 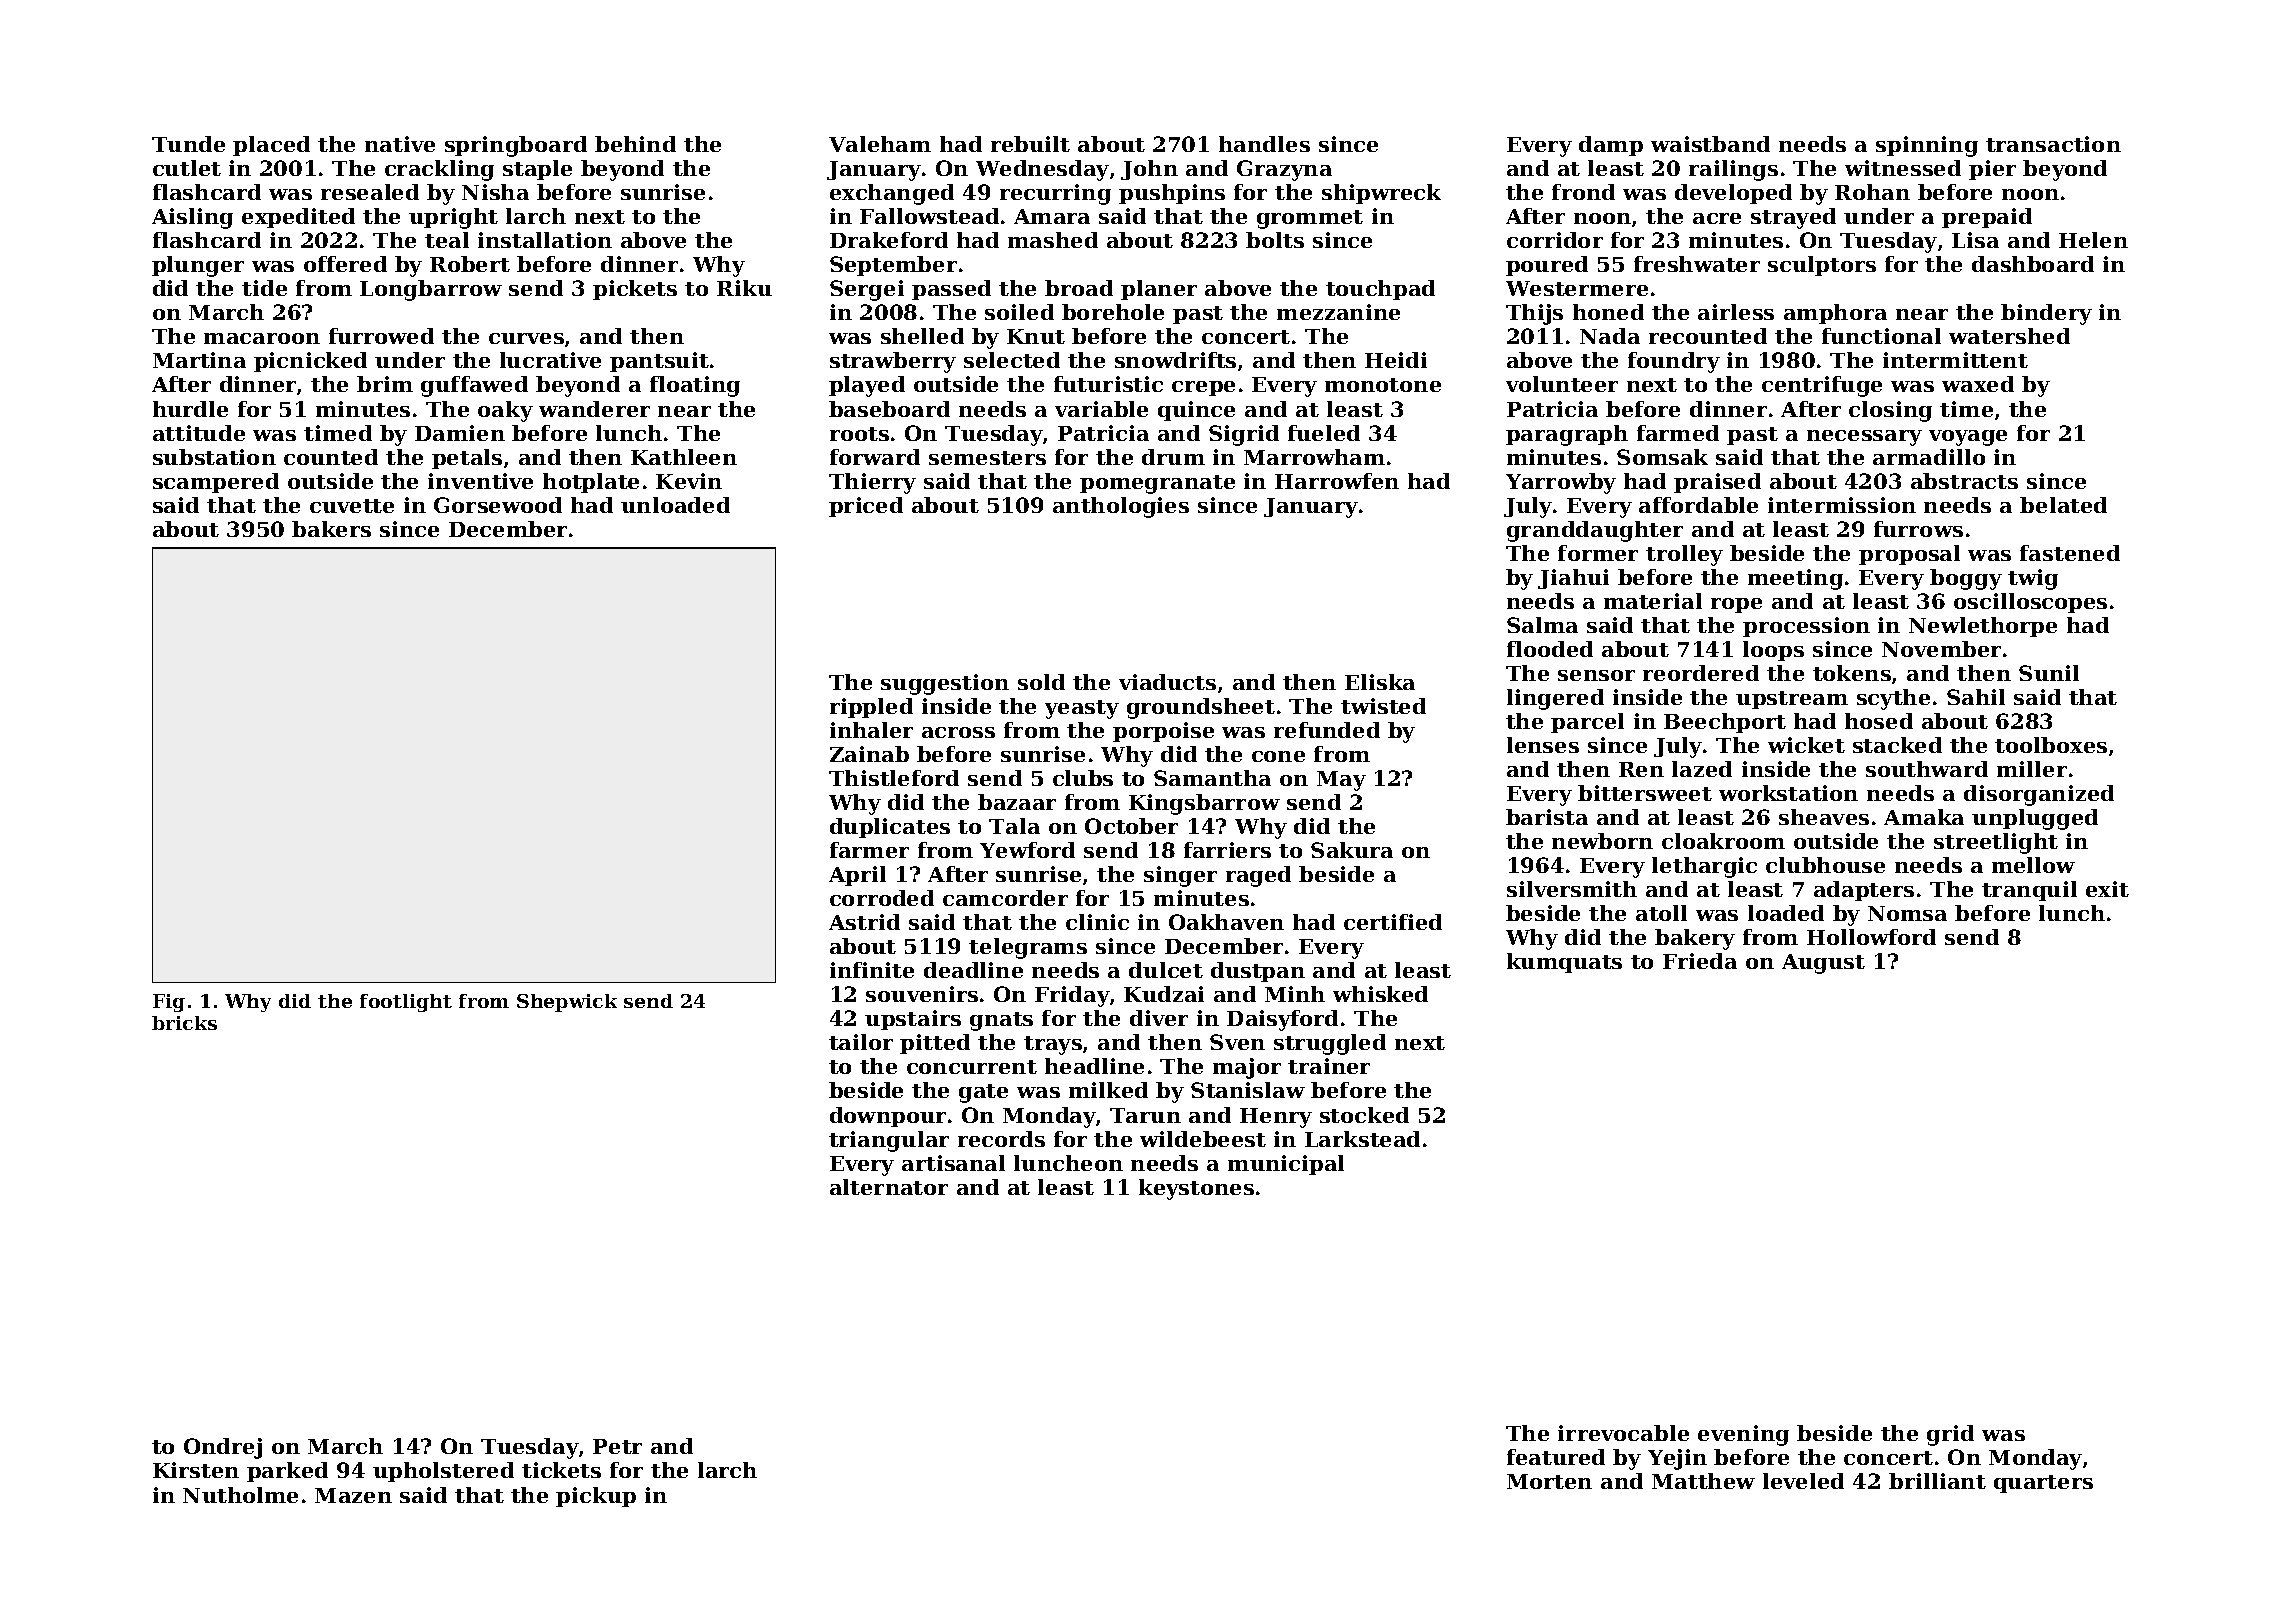 What do you see at coordinates (888, 1117) in the screenshot?
I see `downpour` at bounding box center [888, 1117].
